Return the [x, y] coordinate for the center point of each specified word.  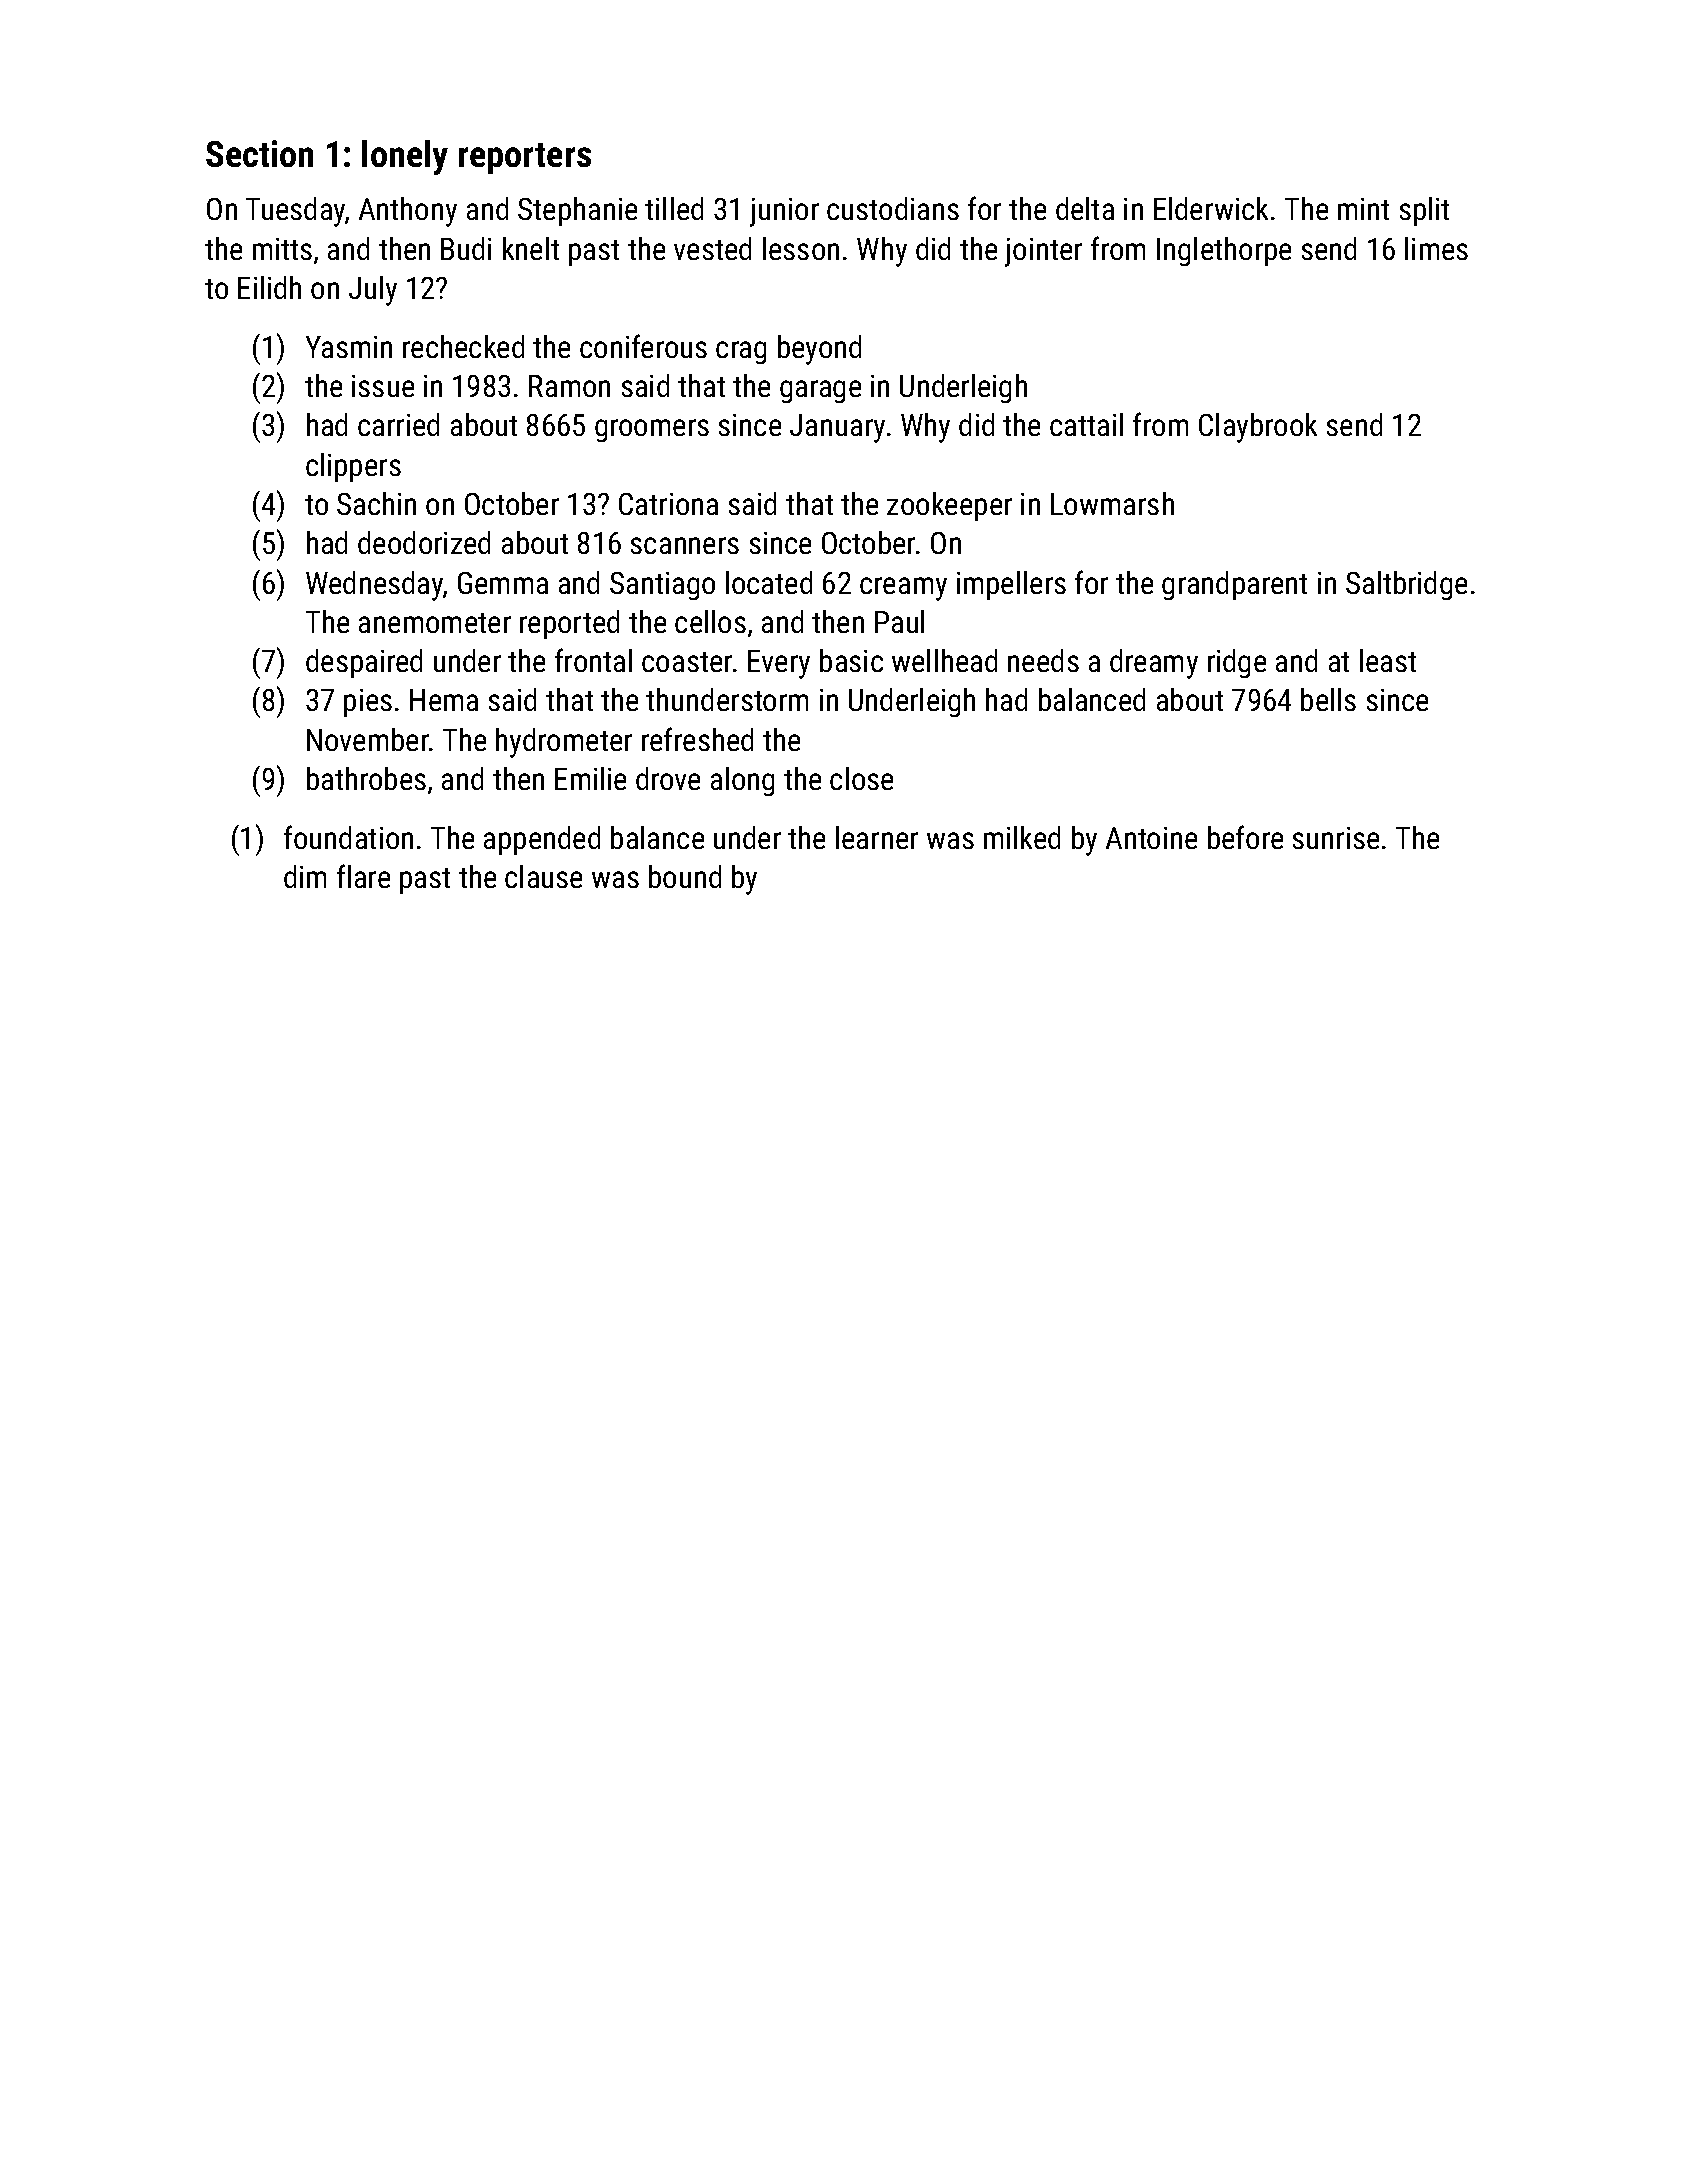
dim [305, 876]
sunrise [1336, 838]
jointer [1043, 252]
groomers [652, 430]
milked [1022, 837]
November [368, 739]
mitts [282, 249]
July [373, 291]
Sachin [376, 503]
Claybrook [1258, 428]
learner [877, 837]
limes [1436, 248]
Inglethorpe [1224, 251]
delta [1085, 208]
